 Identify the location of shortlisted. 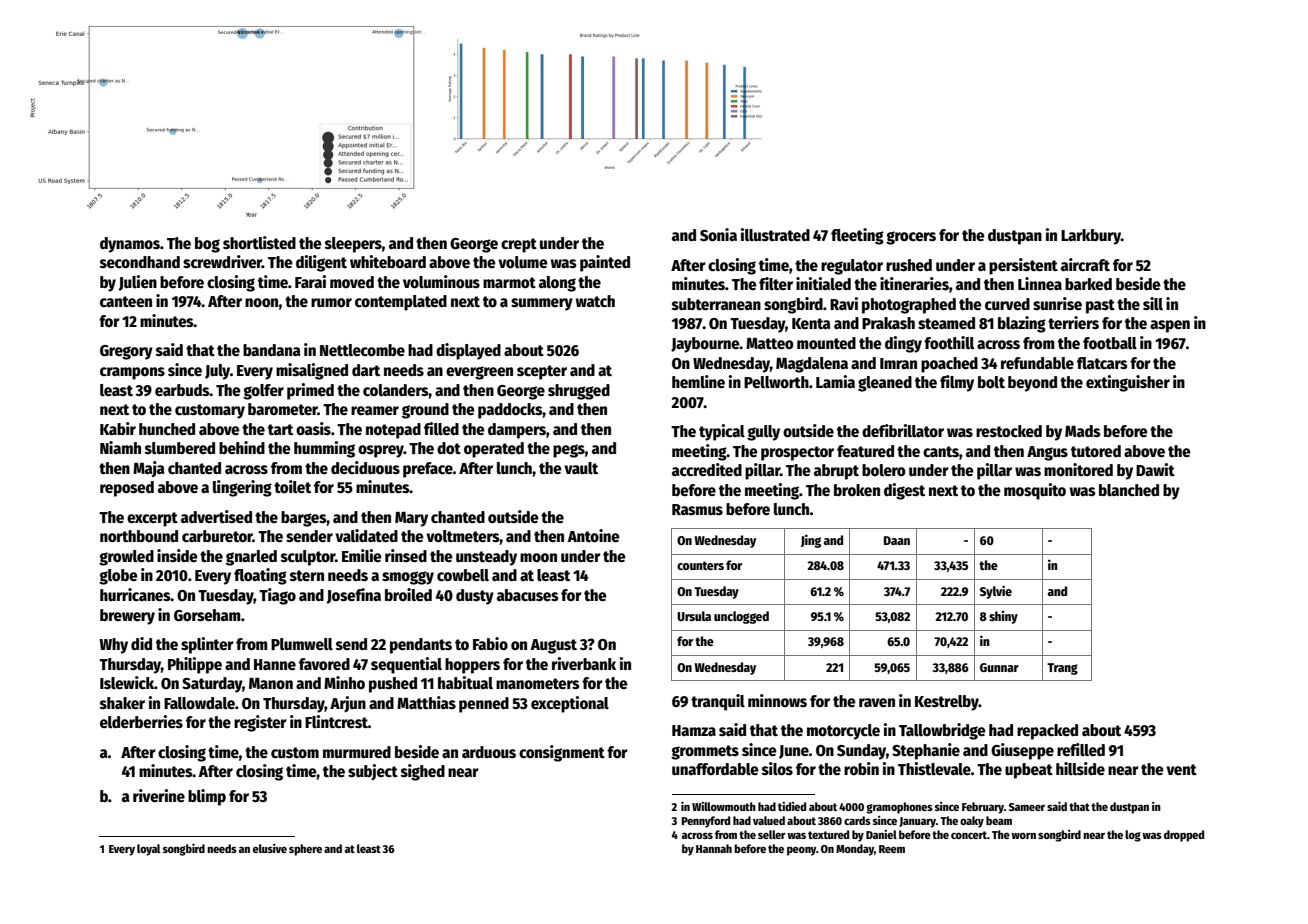
(259, 242).
